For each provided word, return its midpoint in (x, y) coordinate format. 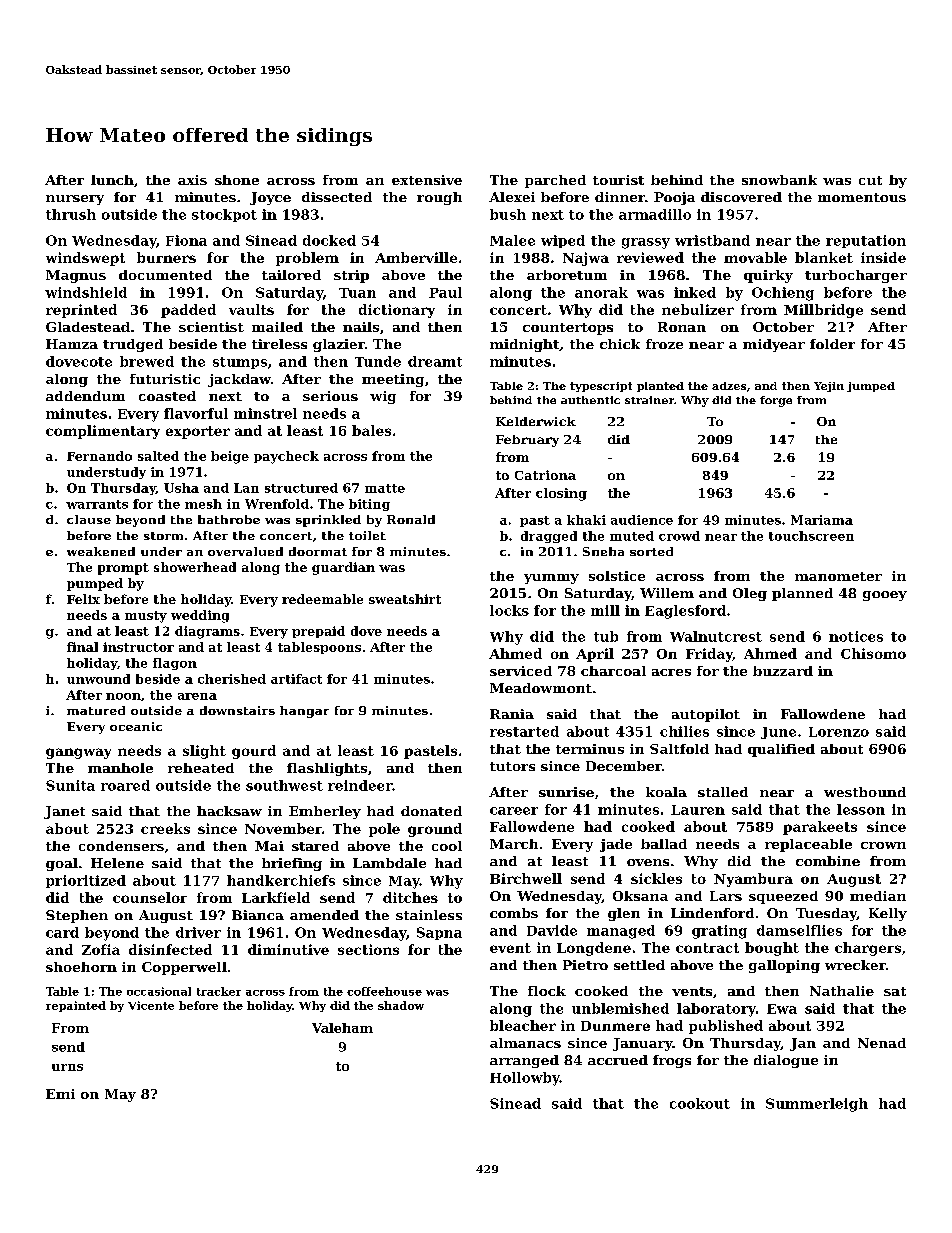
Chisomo (873, 653)
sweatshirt (405, 599)
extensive (427, 180)
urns (67, 1067)
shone (237, 180)
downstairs (237, 710)
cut (870, 180)
